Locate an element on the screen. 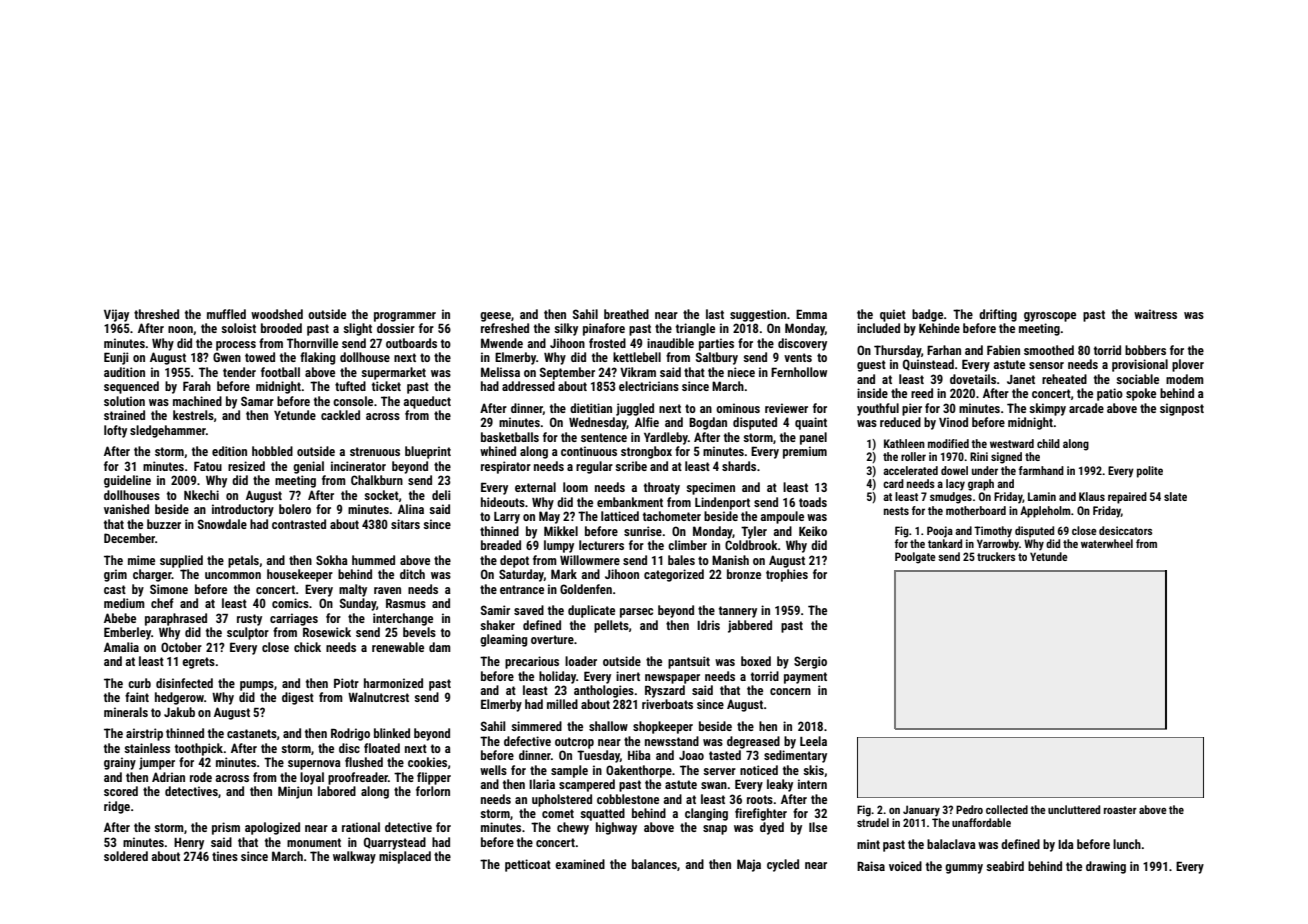  last is located at coordinates (715, 314).
